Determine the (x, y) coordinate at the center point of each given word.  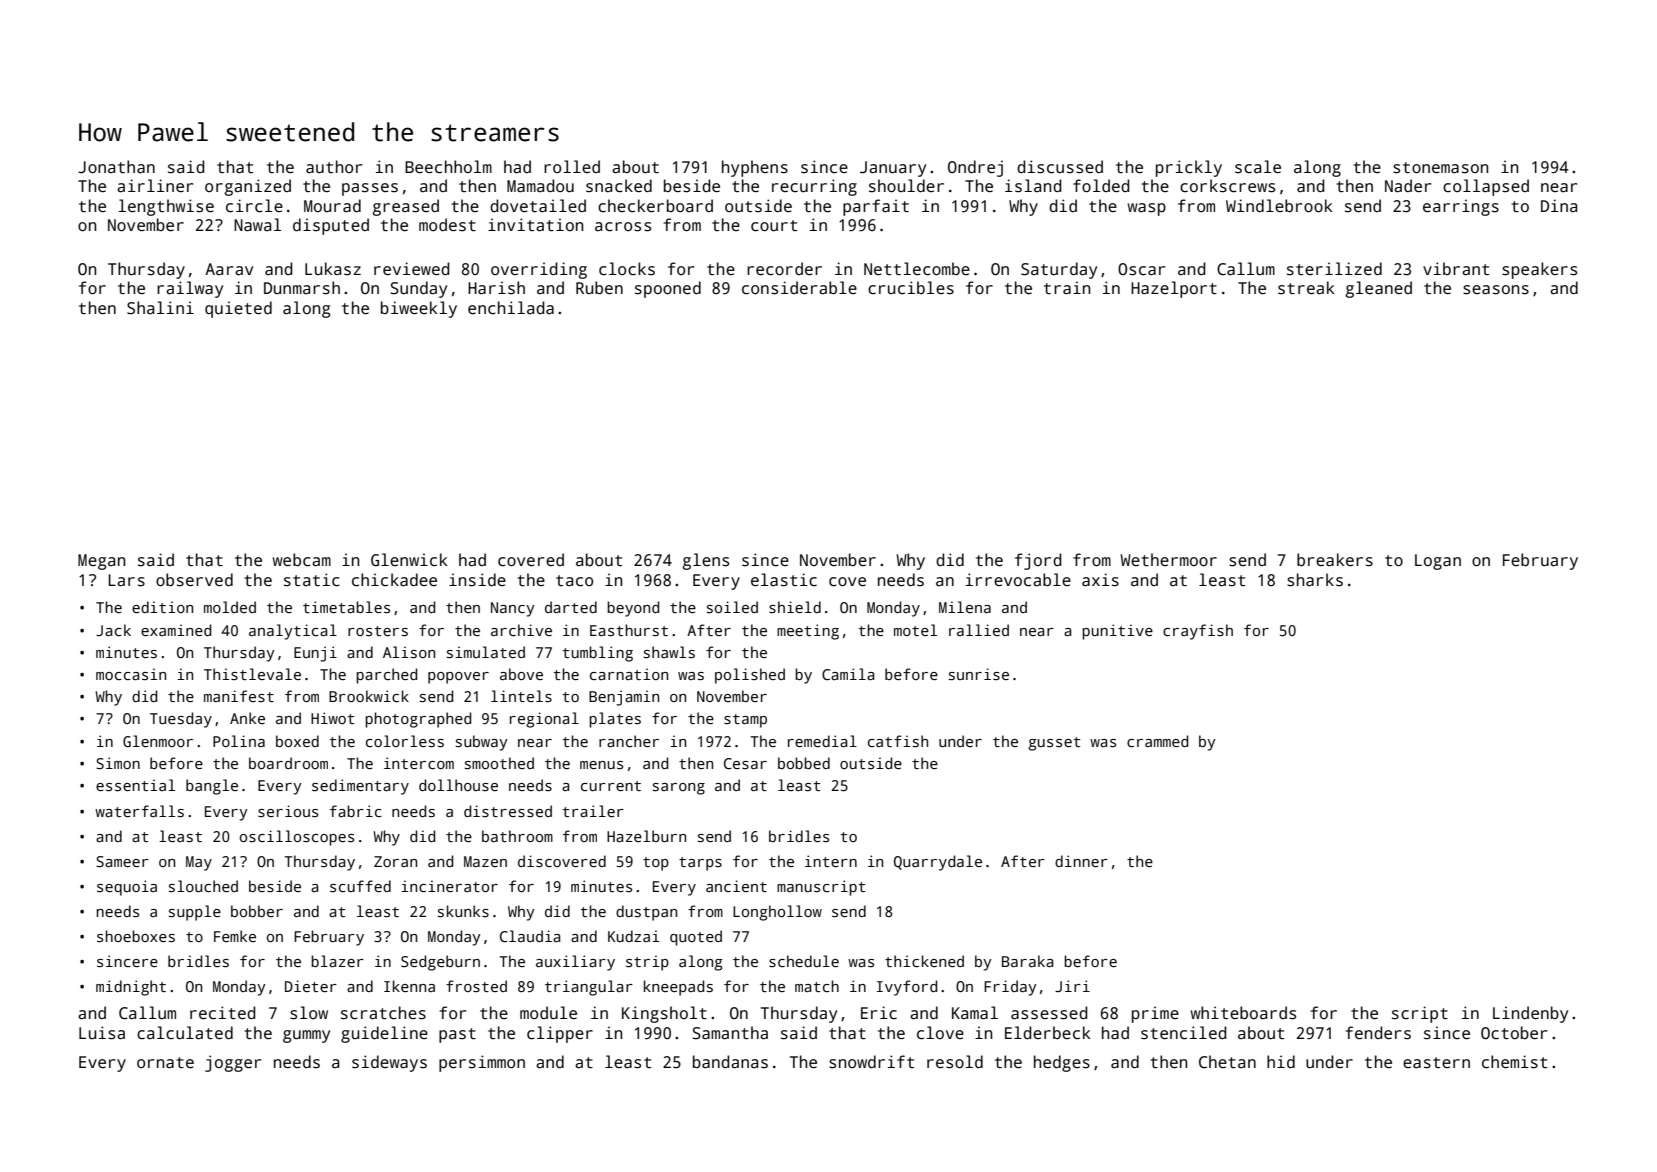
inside (477, 580)
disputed (331, 226)
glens (705, 561)
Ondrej (975, 168)
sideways (389, 1063)
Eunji (315, 654)
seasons (1496, 290)
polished (750, 676)
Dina (1559, 205)
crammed (1157, 741)
